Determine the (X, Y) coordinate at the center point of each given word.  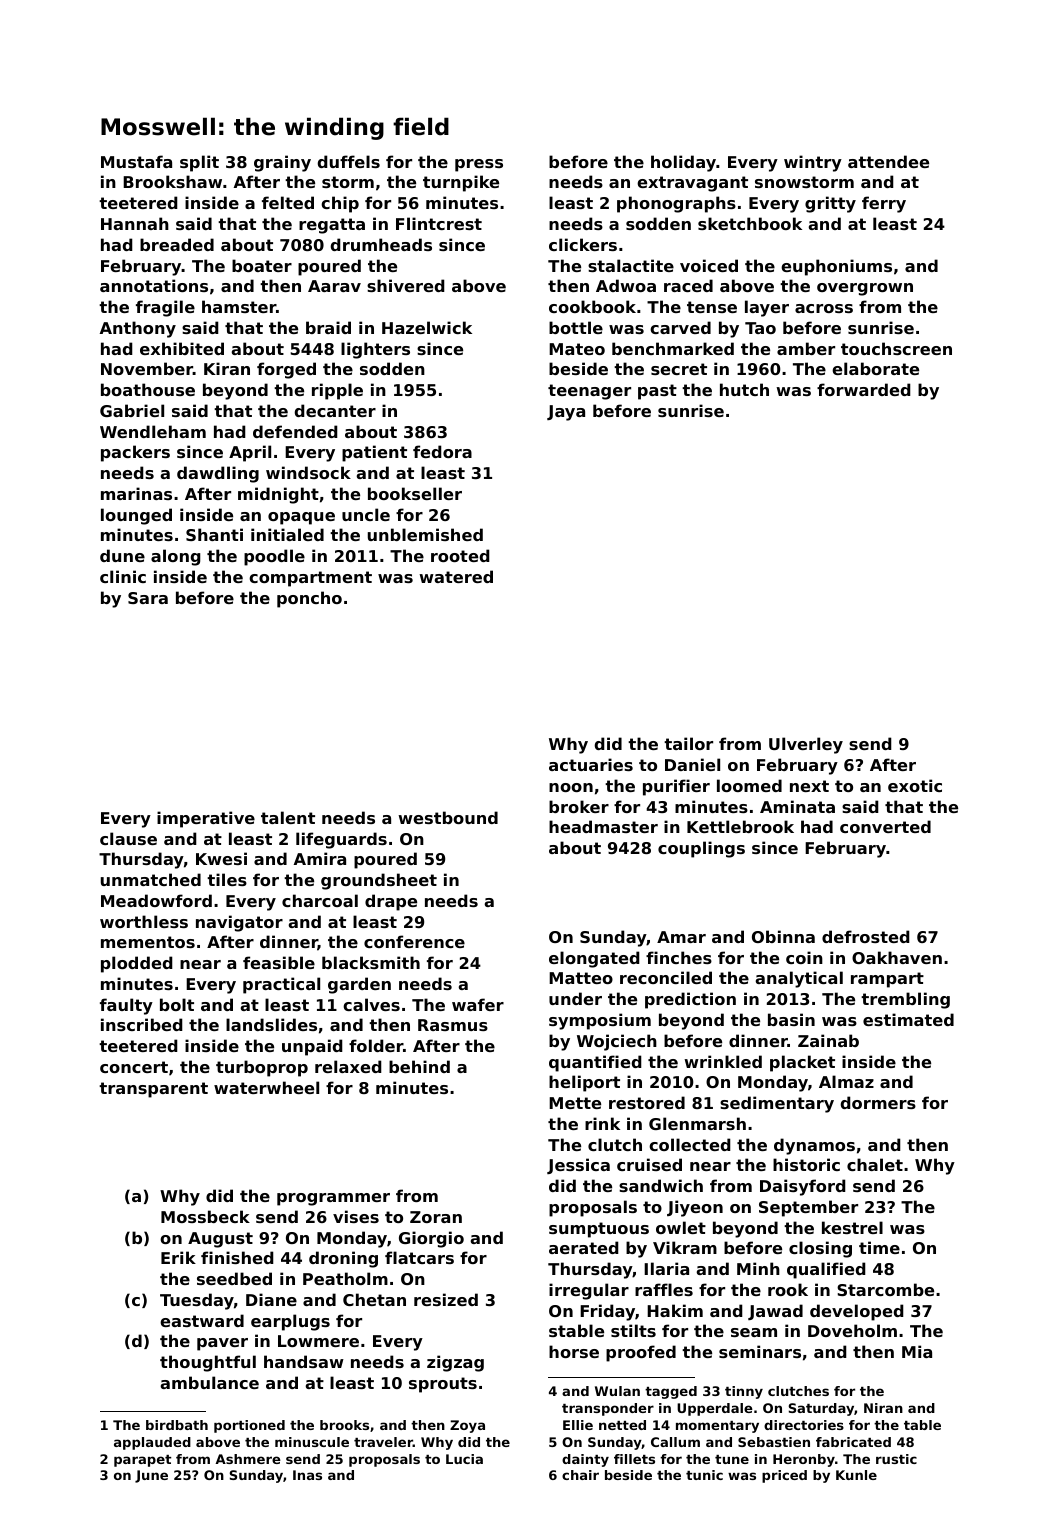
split (199, 163)
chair (580, 1475)
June (151, 1476)
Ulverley (806, 745)
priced (784, 1476)
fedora (442, 451)
